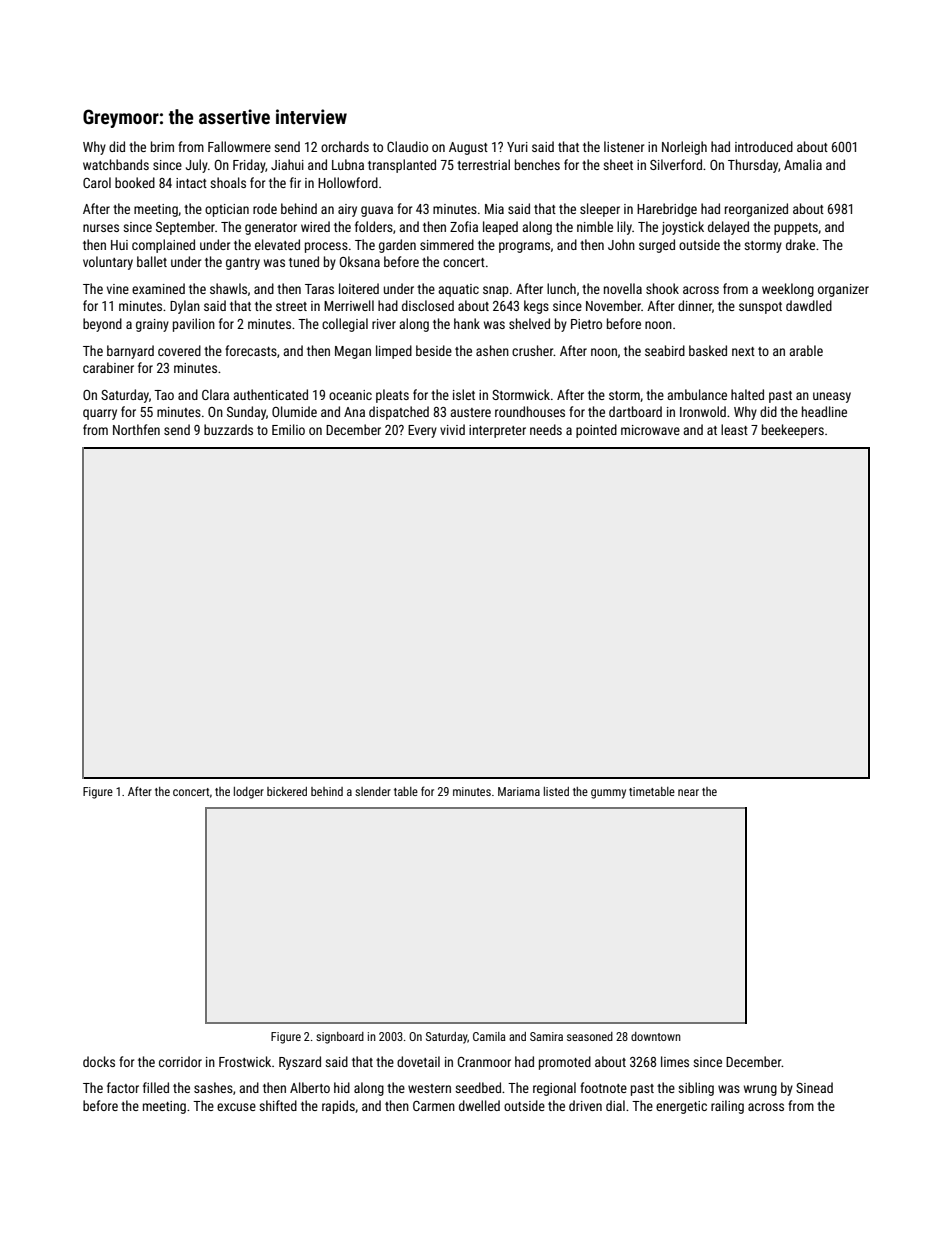 The width and height of the screenshot is (952, 1233). Describe the element at coordinates (656, 1036) in the screenshot. I see `downtown` at that location.
